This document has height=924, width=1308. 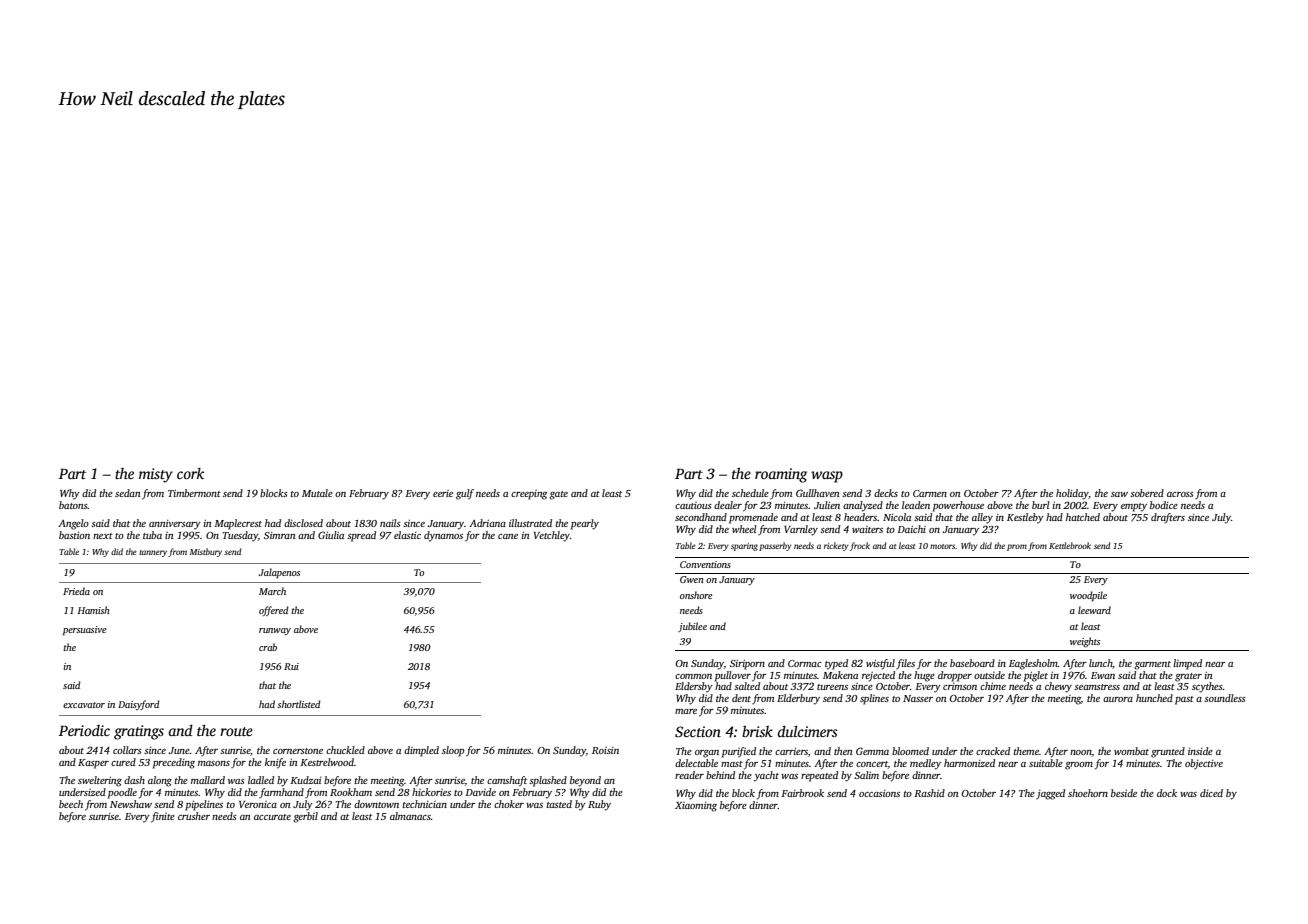 What do you see at coordinates (686, 711) in the document?
I see `mare` at bounding box center [686, 711].
